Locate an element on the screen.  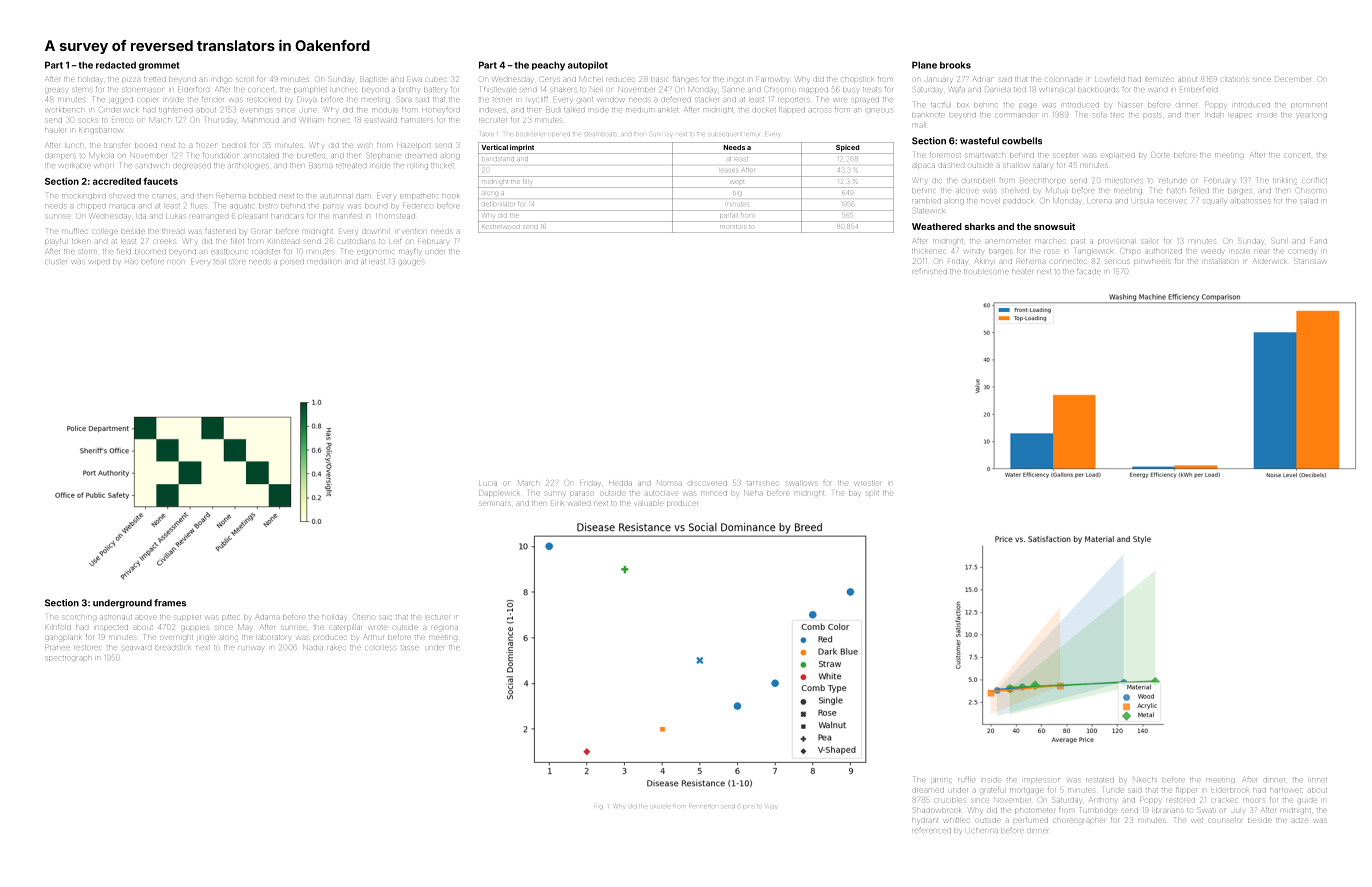
cowbells is located at coordinates (1022, 141).
